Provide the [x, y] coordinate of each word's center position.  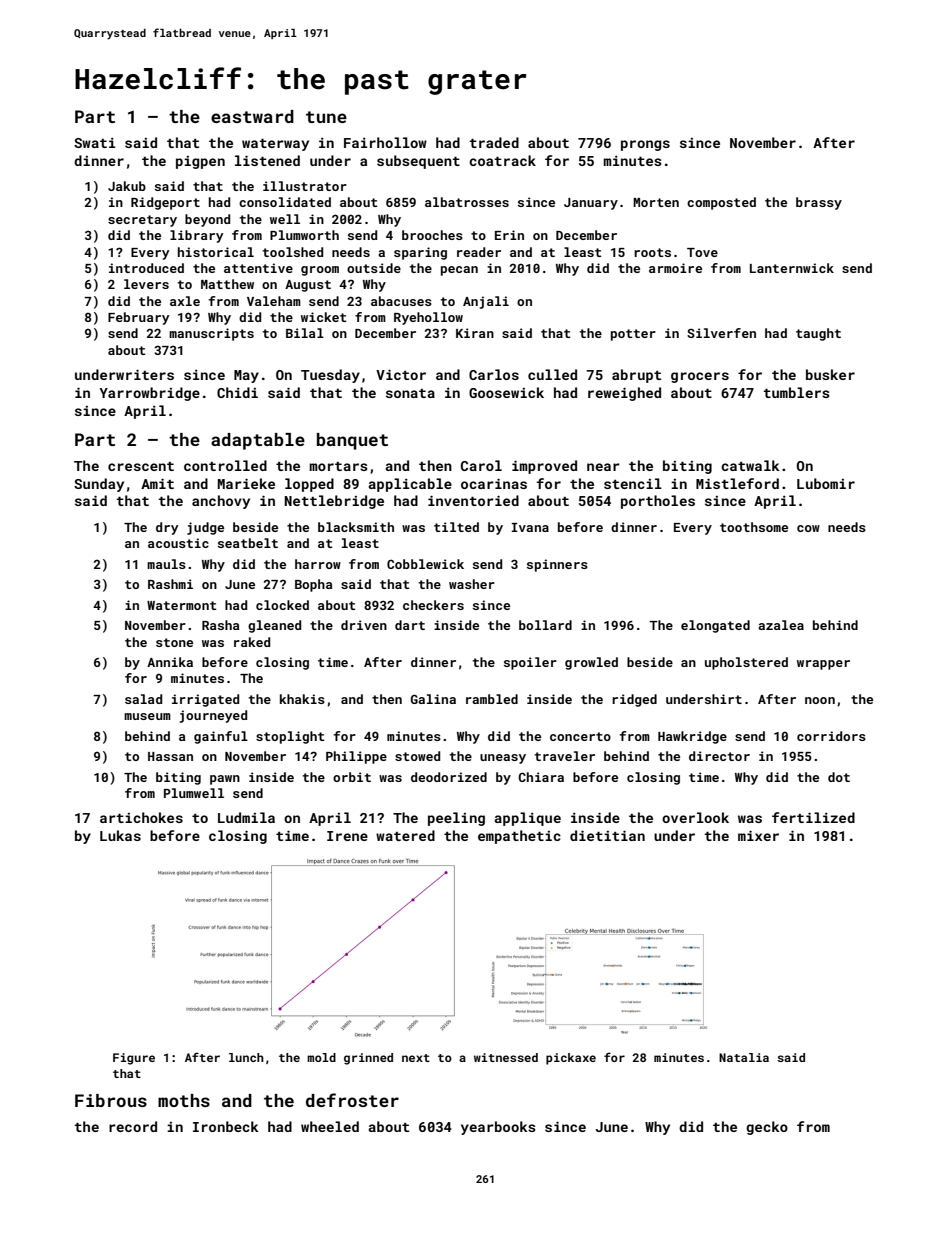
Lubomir [826, 483]
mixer [758, 835]
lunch [246, 1057]
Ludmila [246, 817]
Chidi [237, 392]
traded [494, 142]
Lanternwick [792, 268]
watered [405, 835]
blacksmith [356, 527]
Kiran [475, 333]
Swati [95, 143]
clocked [282, 605]
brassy [819, 203]
